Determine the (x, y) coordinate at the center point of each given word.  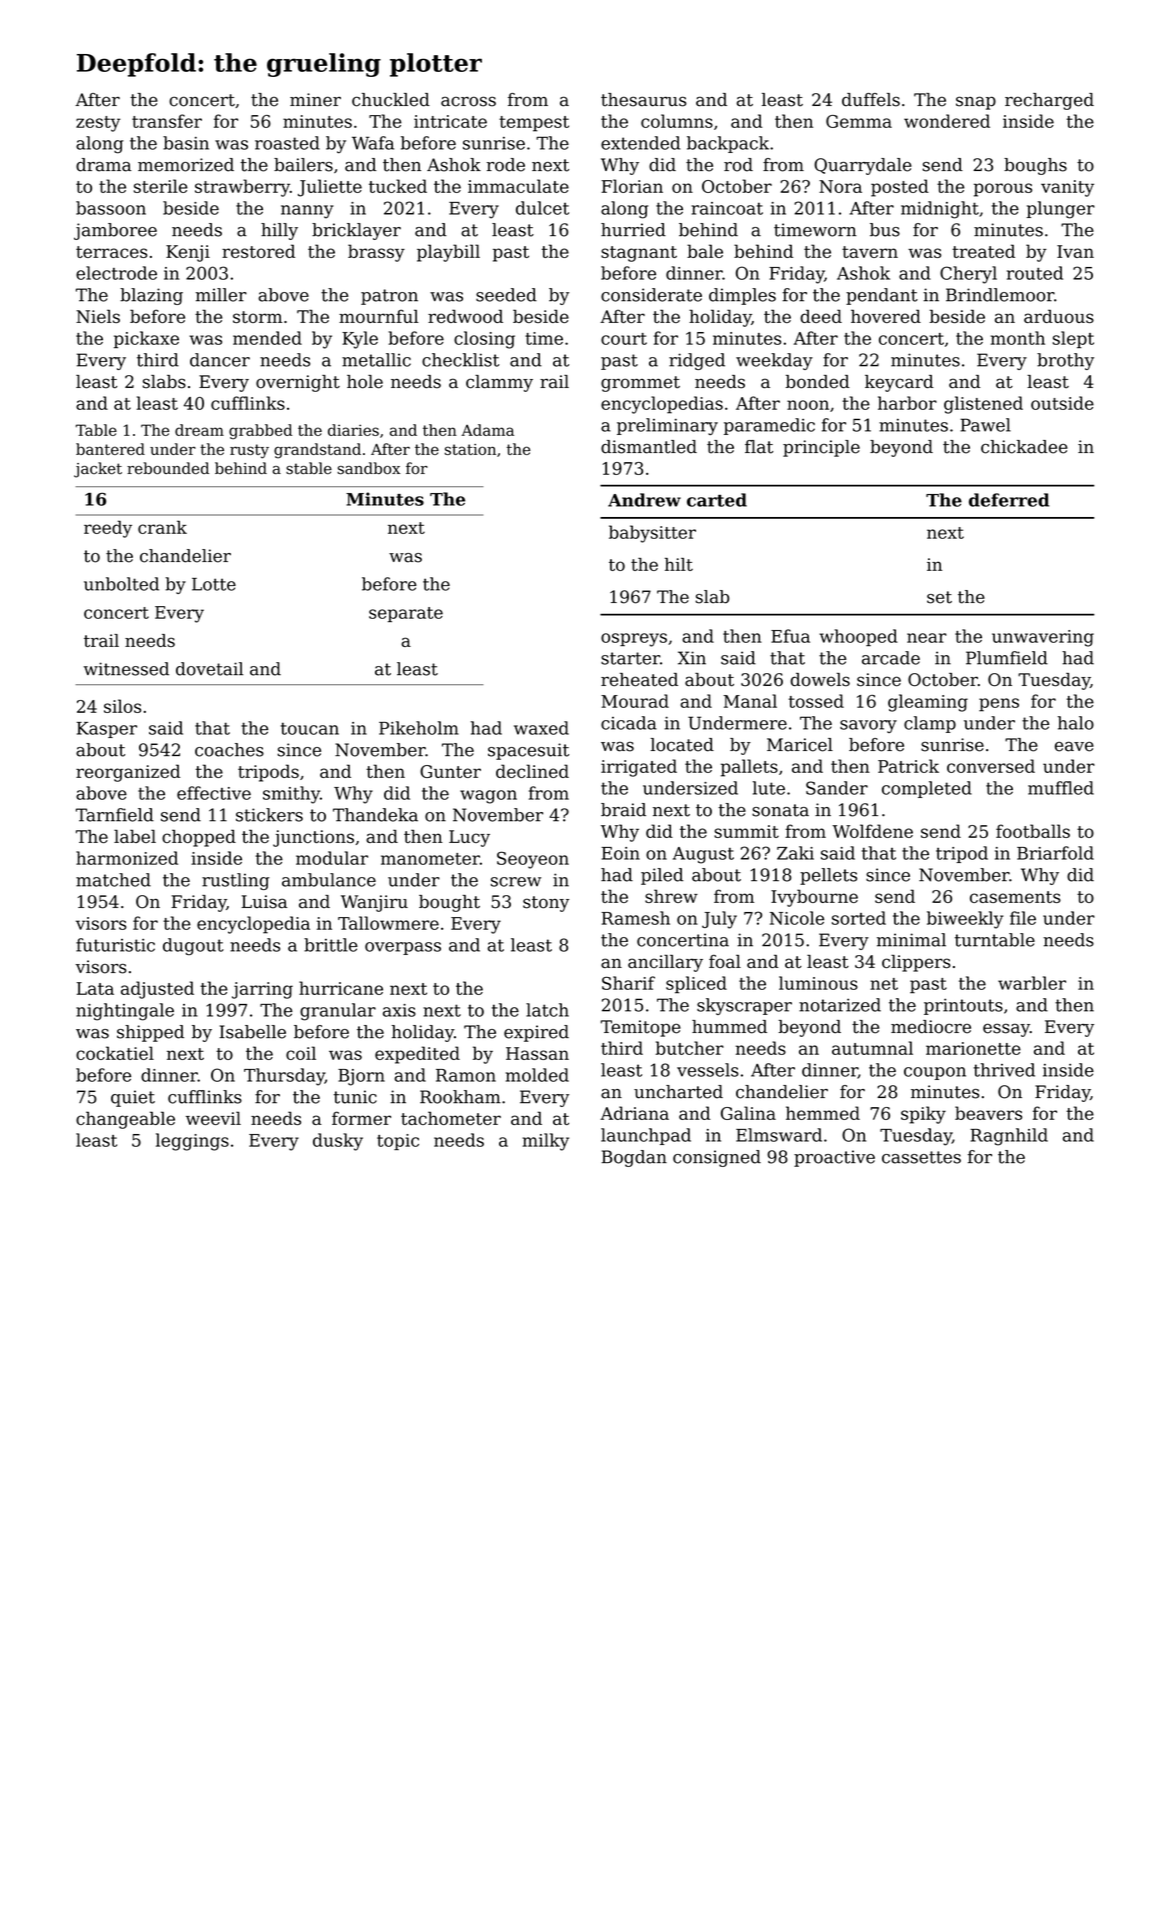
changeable (125, 1120)
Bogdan (634, 1158)
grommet (640, 384)
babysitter (652, 534)
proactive (834, 1158)
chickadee (1024, 447)
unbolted (121, 584)
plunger (1061, 210)
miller (221, 295)
